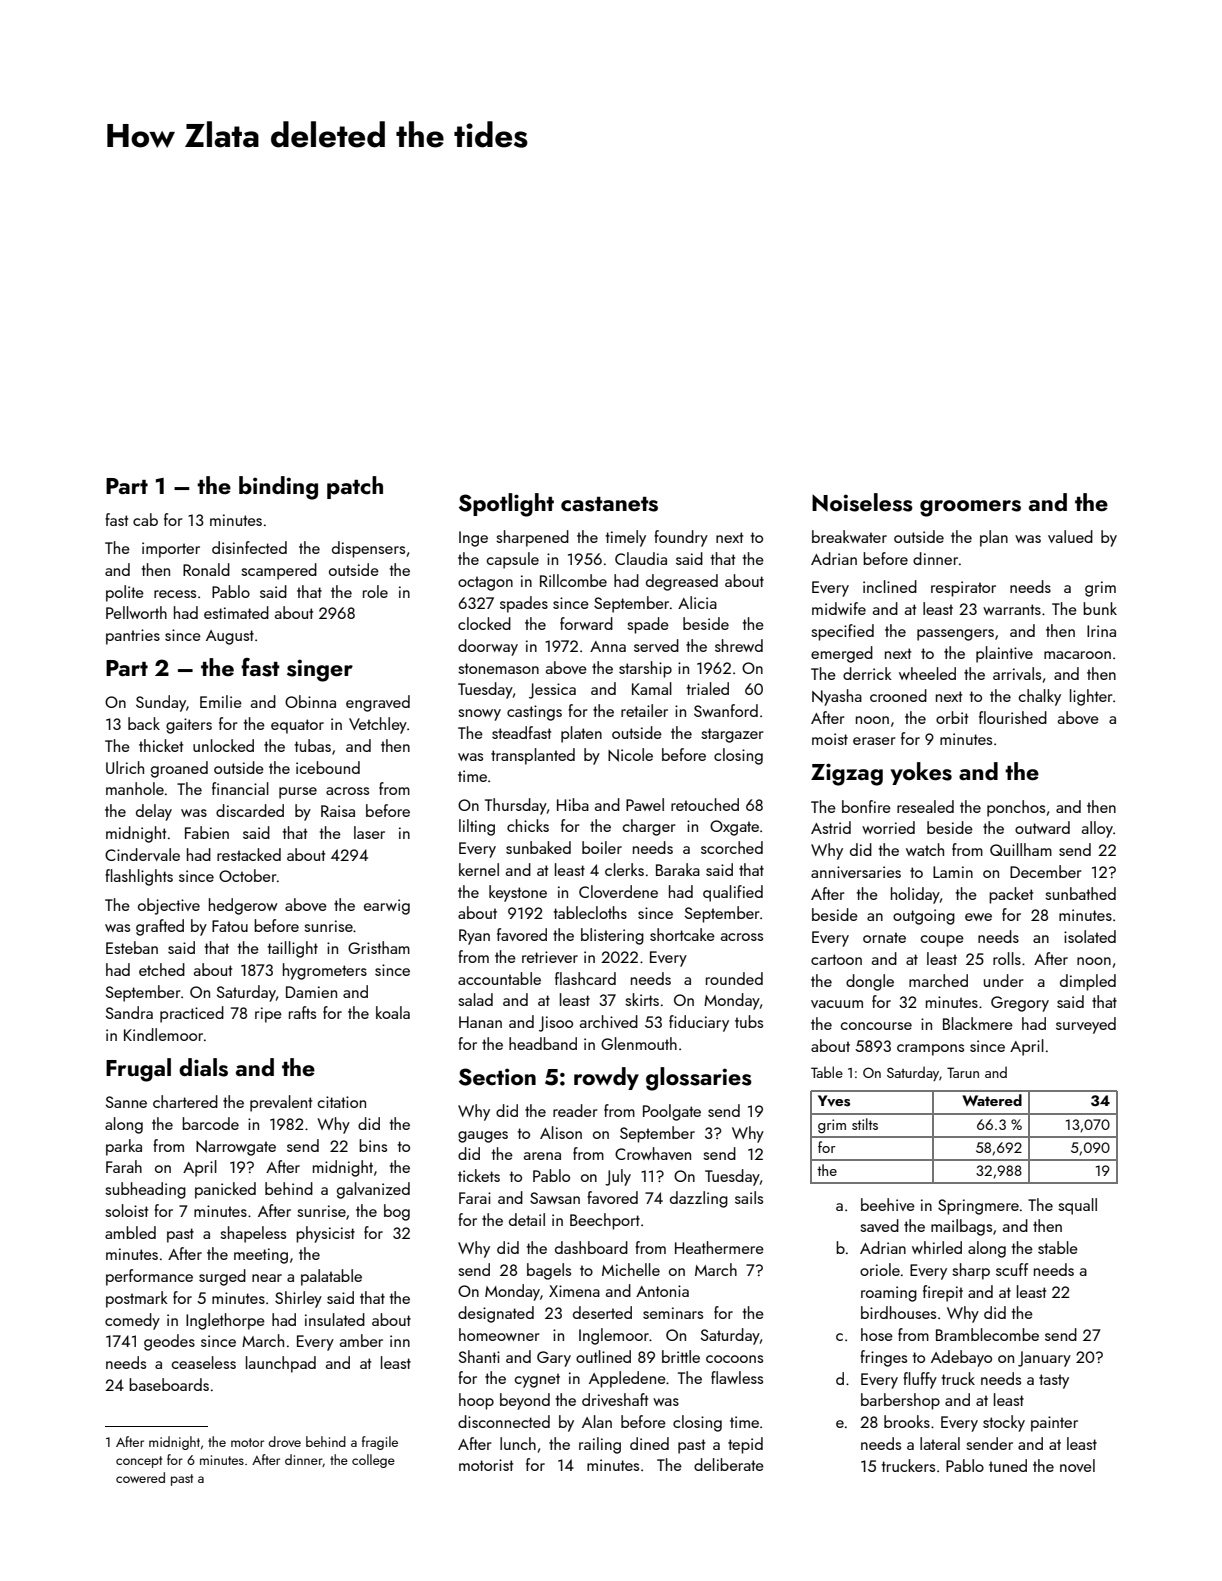 The height and width of the screenshot is (1581, 1222). What do you see at coordinates (136, 612) in the screenshot?
I see `Pellworth` at bounding box center [136, 612].
